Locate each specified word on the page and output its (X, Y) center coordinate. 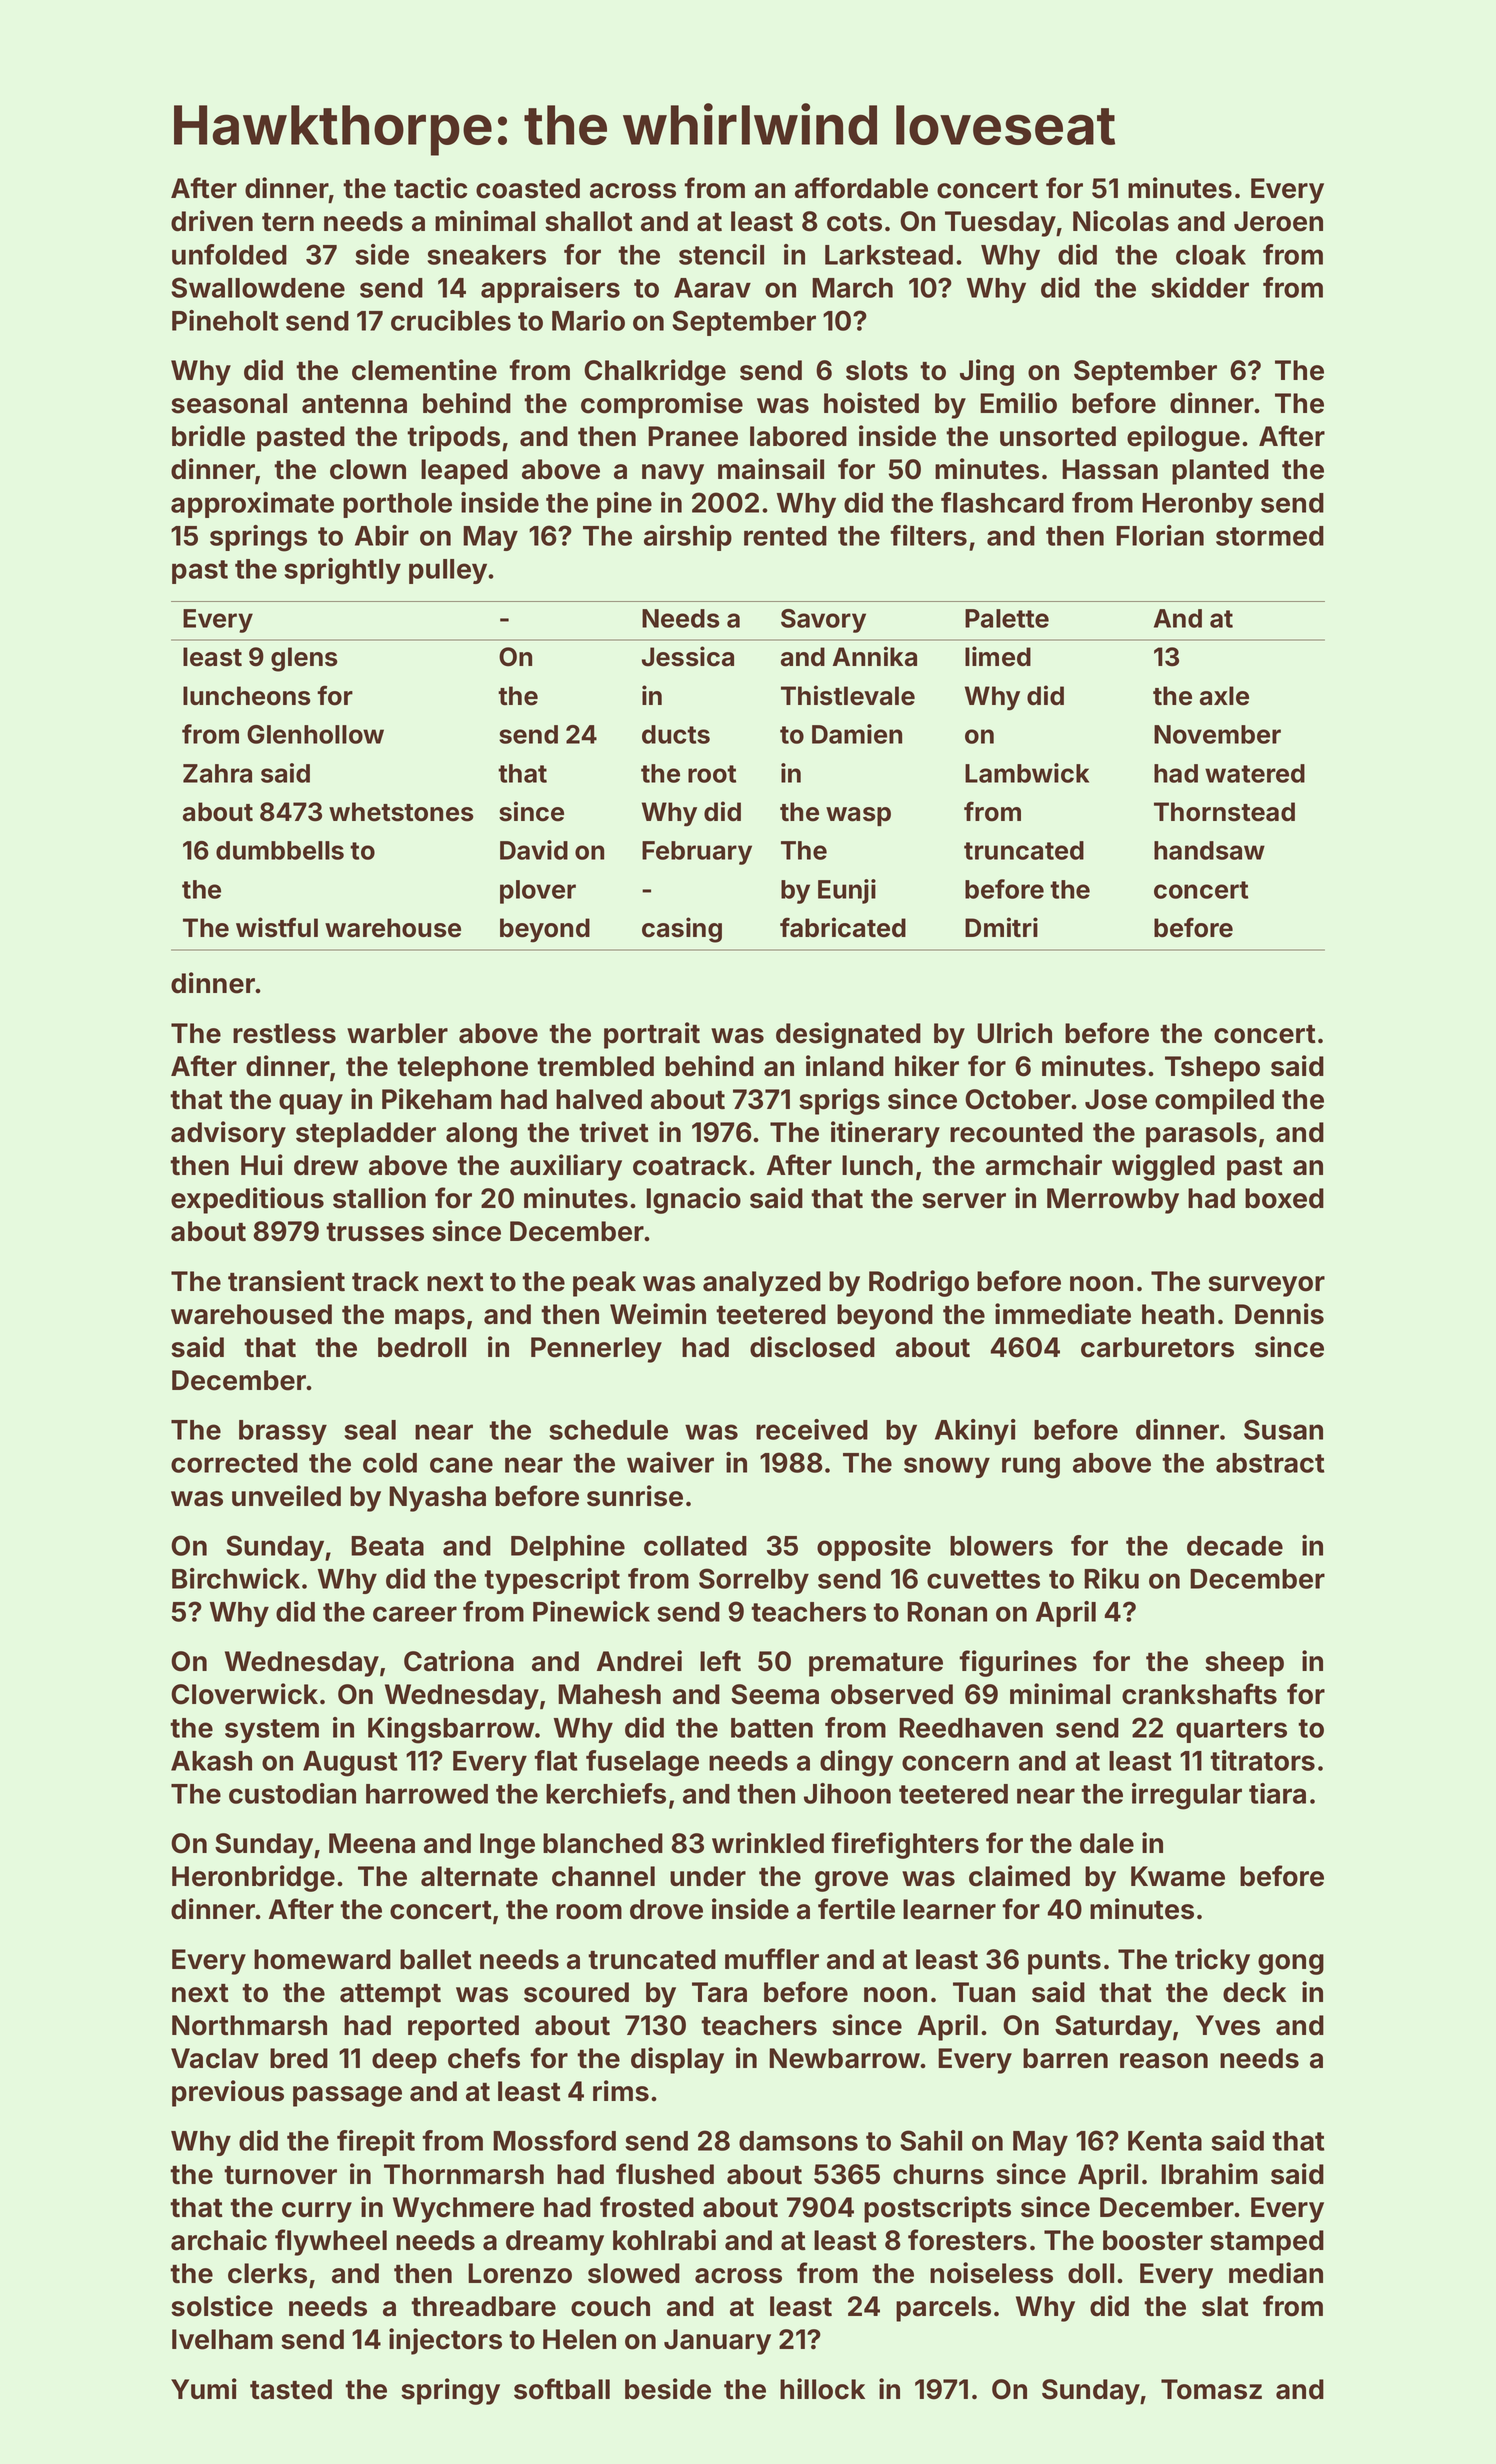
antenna (354, 404)
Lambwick (1027, 773)
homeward (322, 1959)
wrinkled (768, 1843)
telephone (462, 1069)
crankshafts (1199, 1694)
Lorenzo (520, 2273)
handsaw (1209, 850)
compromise (662, 405)
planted (1220, 472)
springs (258, 538)
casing (682, 930)
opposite (874, 1548)
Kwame (1178, 1876)
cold (390, 1463)
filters (928, 535)
